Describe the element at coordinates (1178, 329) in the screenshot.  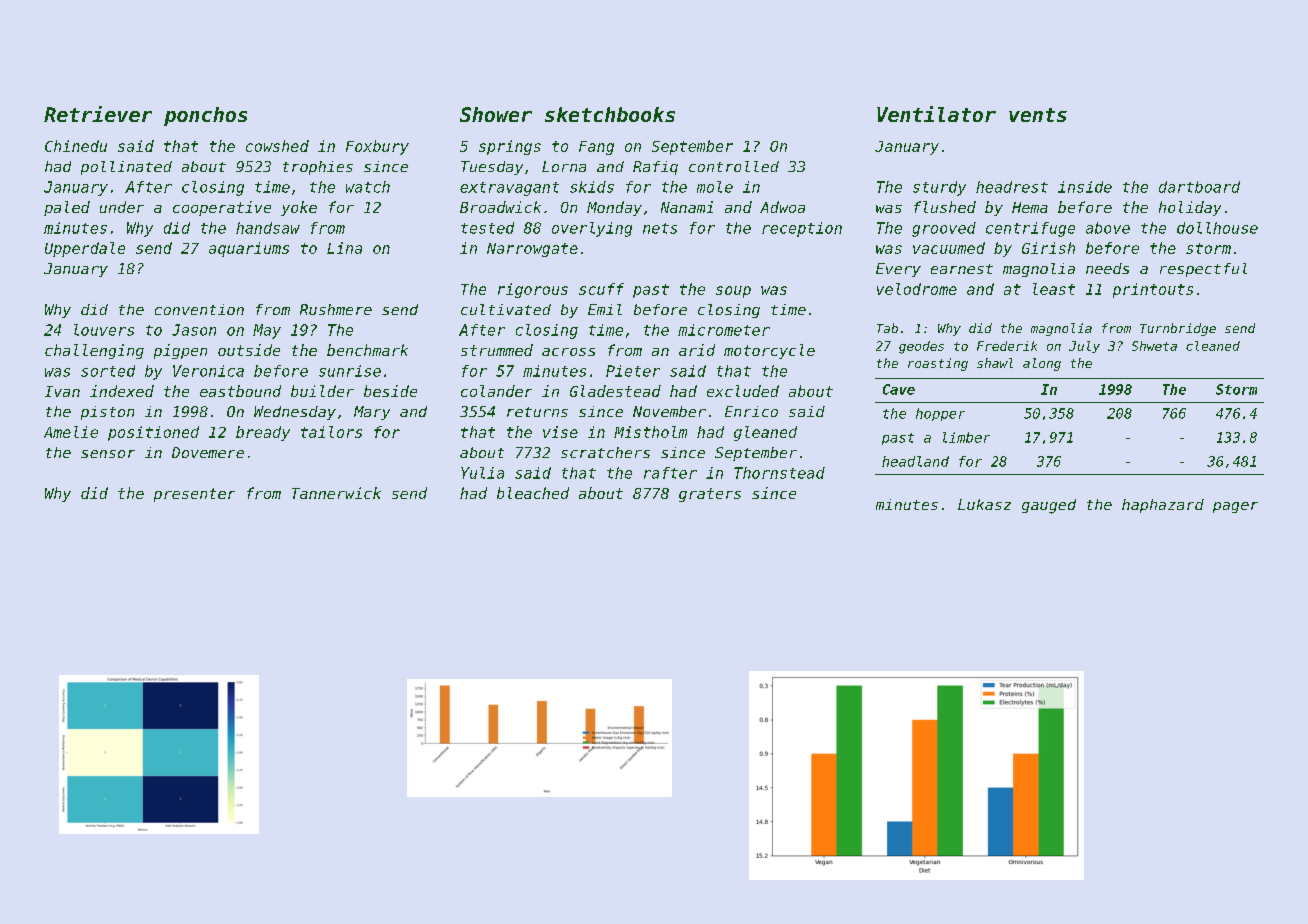
I see `Turnbridge` at that location.
